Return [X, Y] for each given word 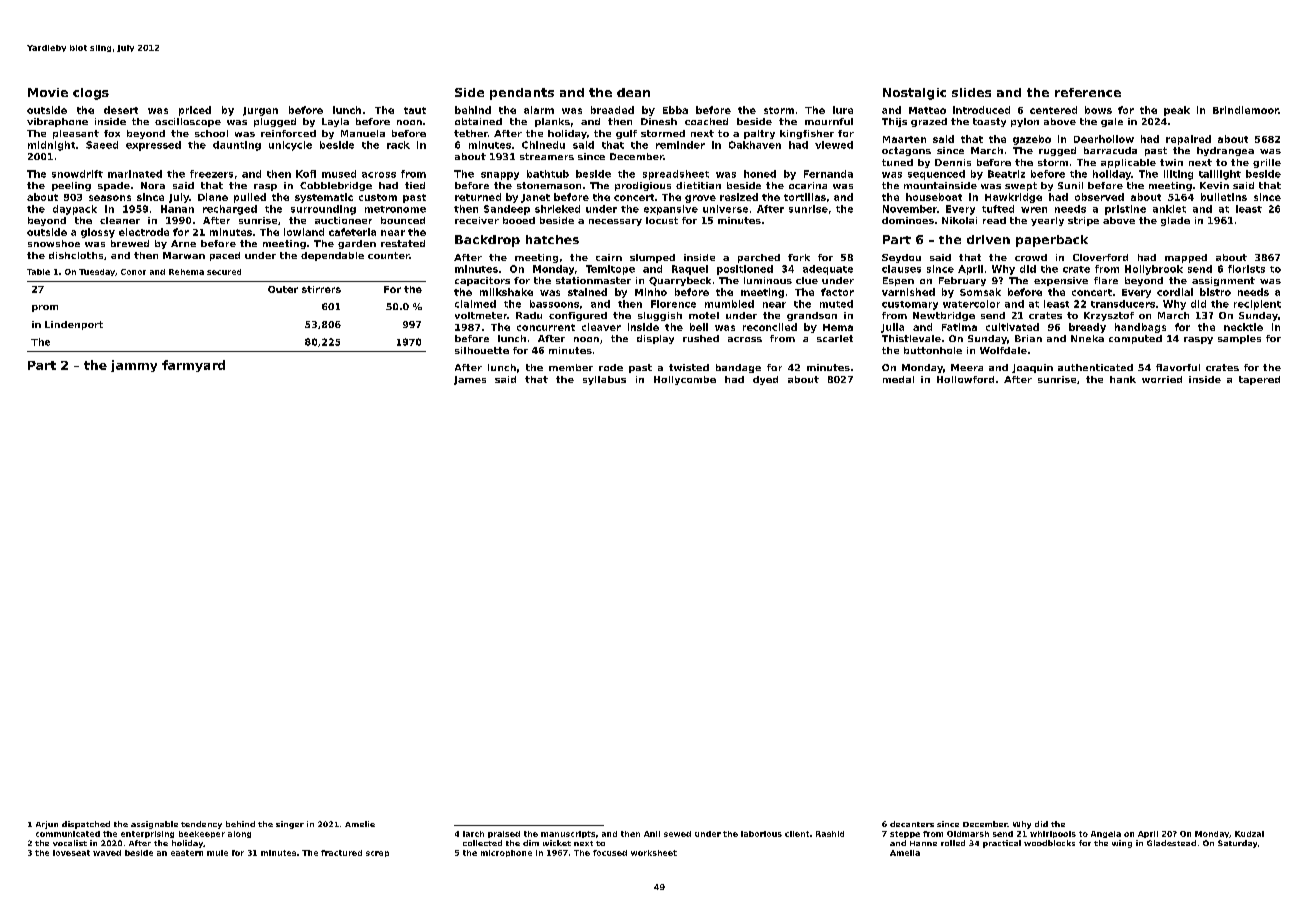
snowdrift [77, 174]
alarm [539, 110]
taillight [1220, 175]
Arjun [47, 825]
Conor [133, 272]
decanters [912, 824]
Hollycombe [685, 380]
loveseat [71, 853]
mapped [1186, 258]
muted [836, 304]
